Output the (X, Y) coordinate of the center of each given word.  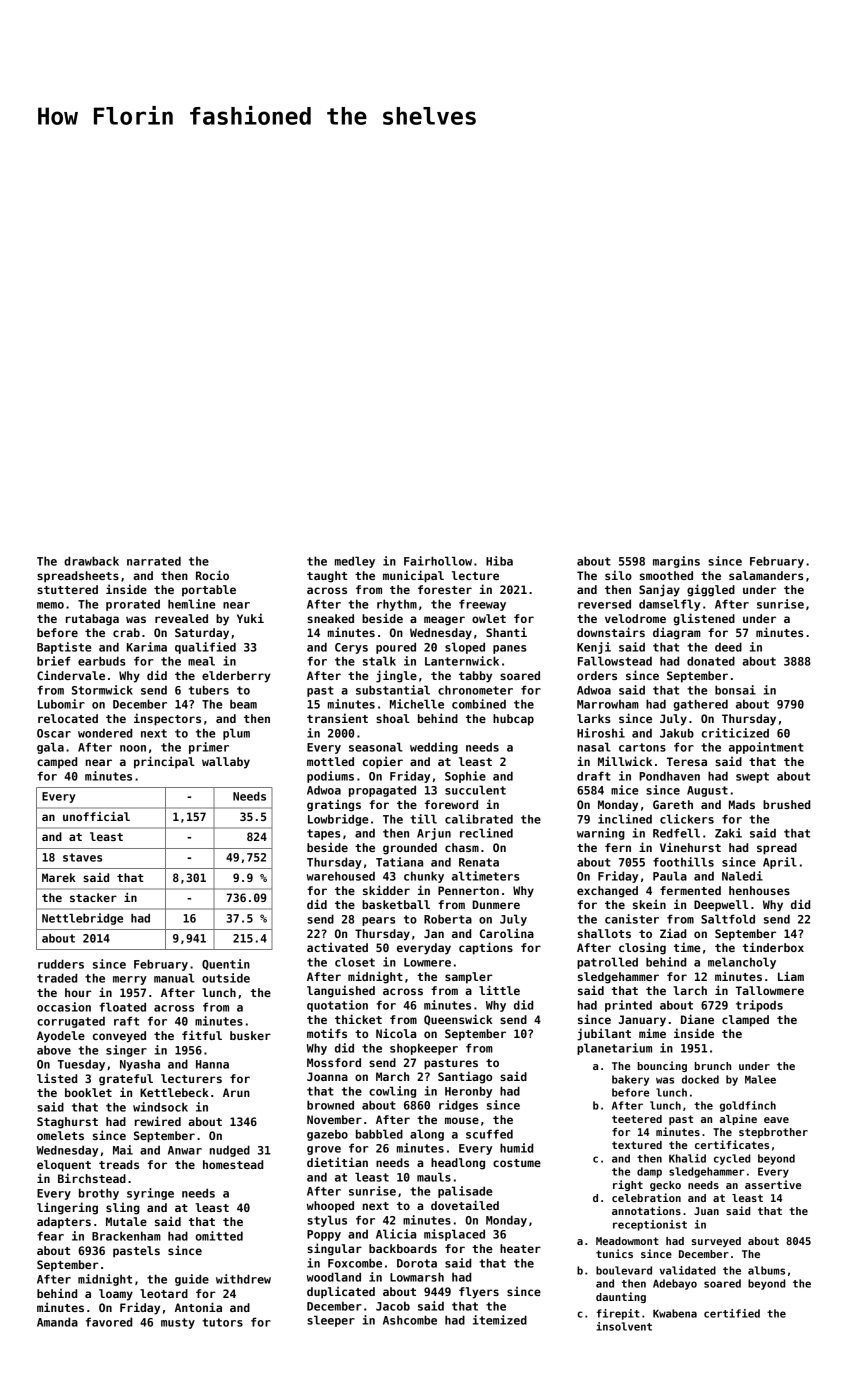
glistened (704, 619)
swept (752, 777)
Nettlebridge (82, 919)
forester (445, 589)
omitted (219, 1236)
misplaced (454, 1235)
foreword (451, 804)
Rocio (212, 575)
